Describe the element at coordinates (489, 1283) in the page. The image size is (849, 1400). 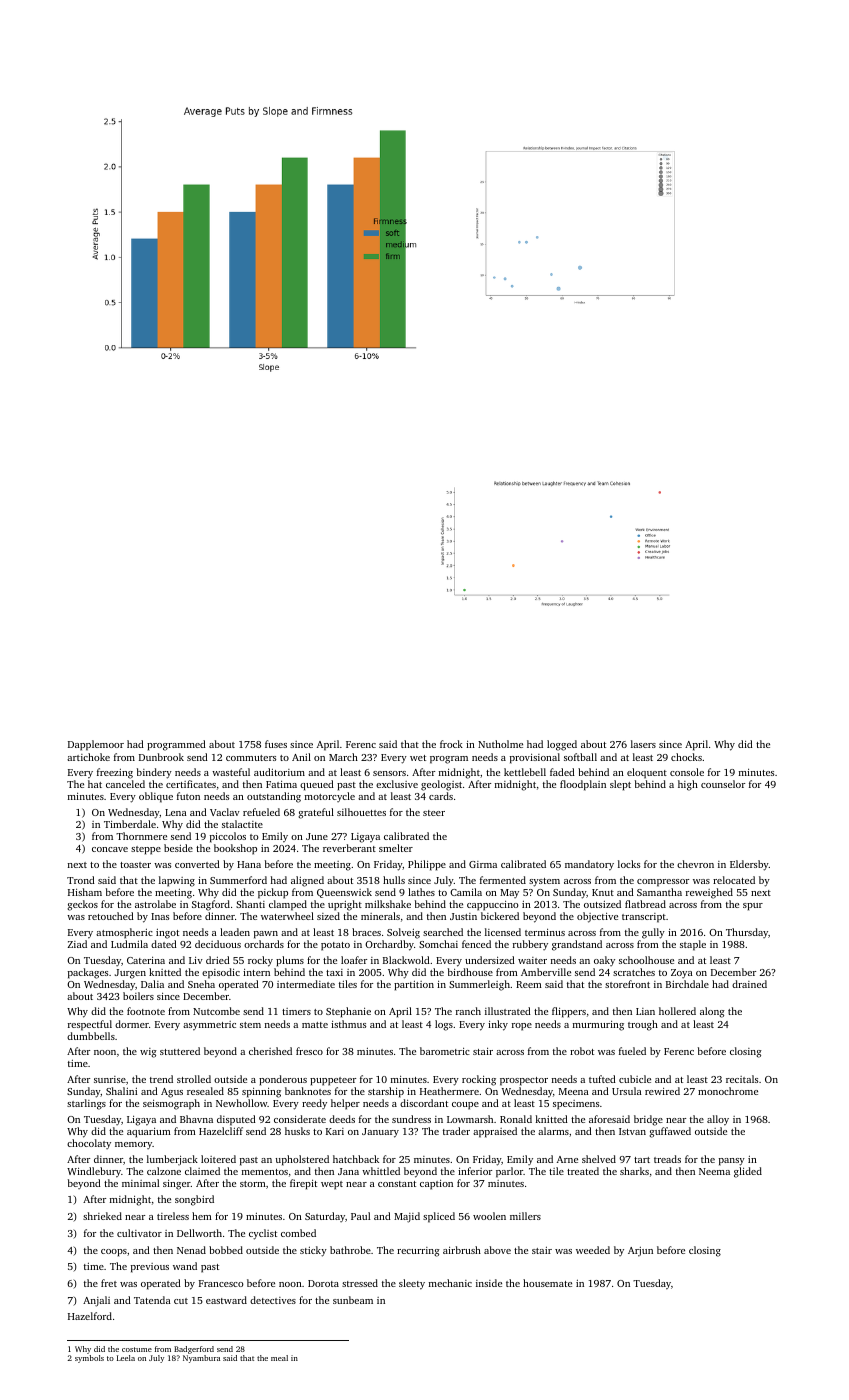
I see `inside` at that location.
